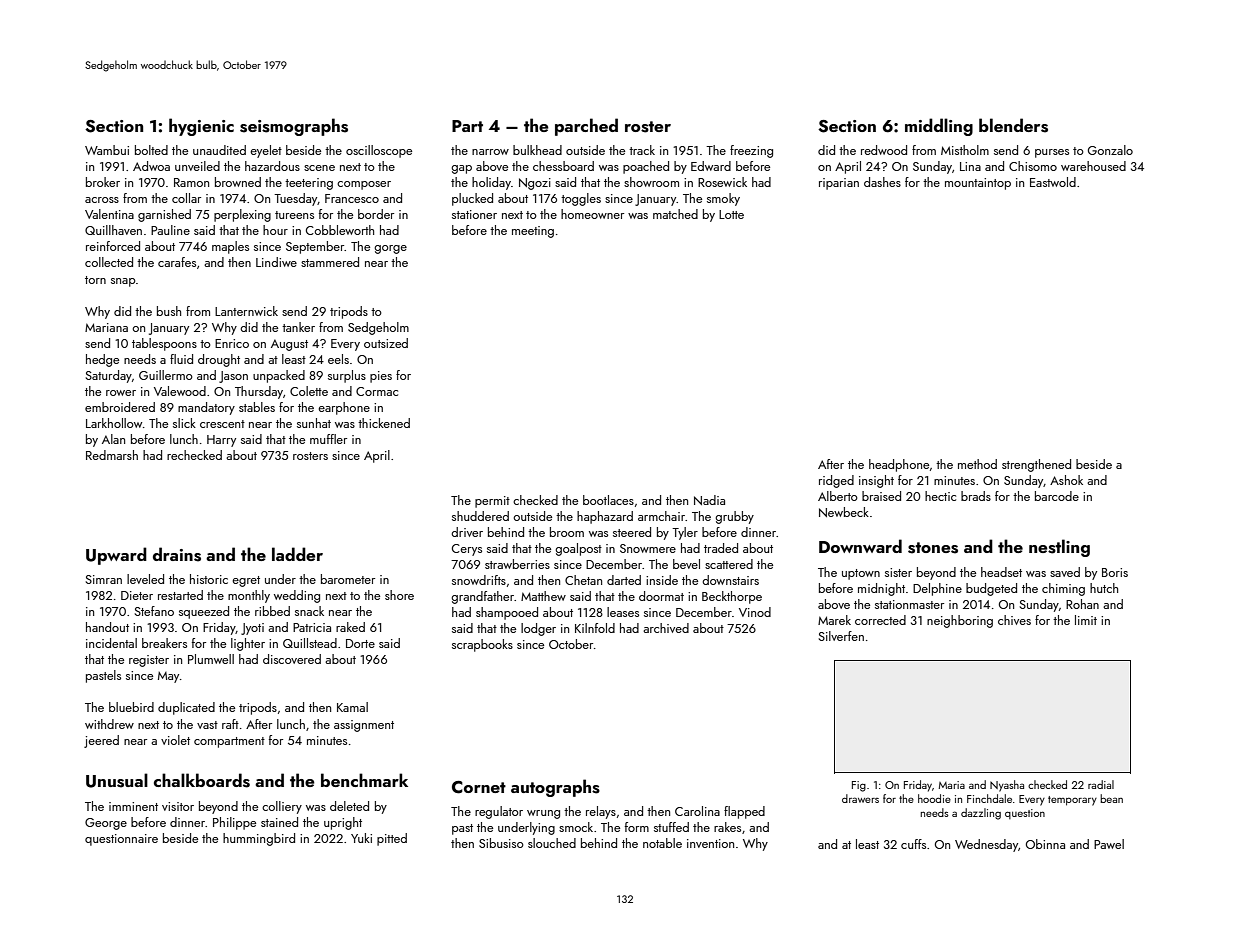 This screenshot has width=1233, height=952. I want to click on hummingbird, so click(259, 839).
